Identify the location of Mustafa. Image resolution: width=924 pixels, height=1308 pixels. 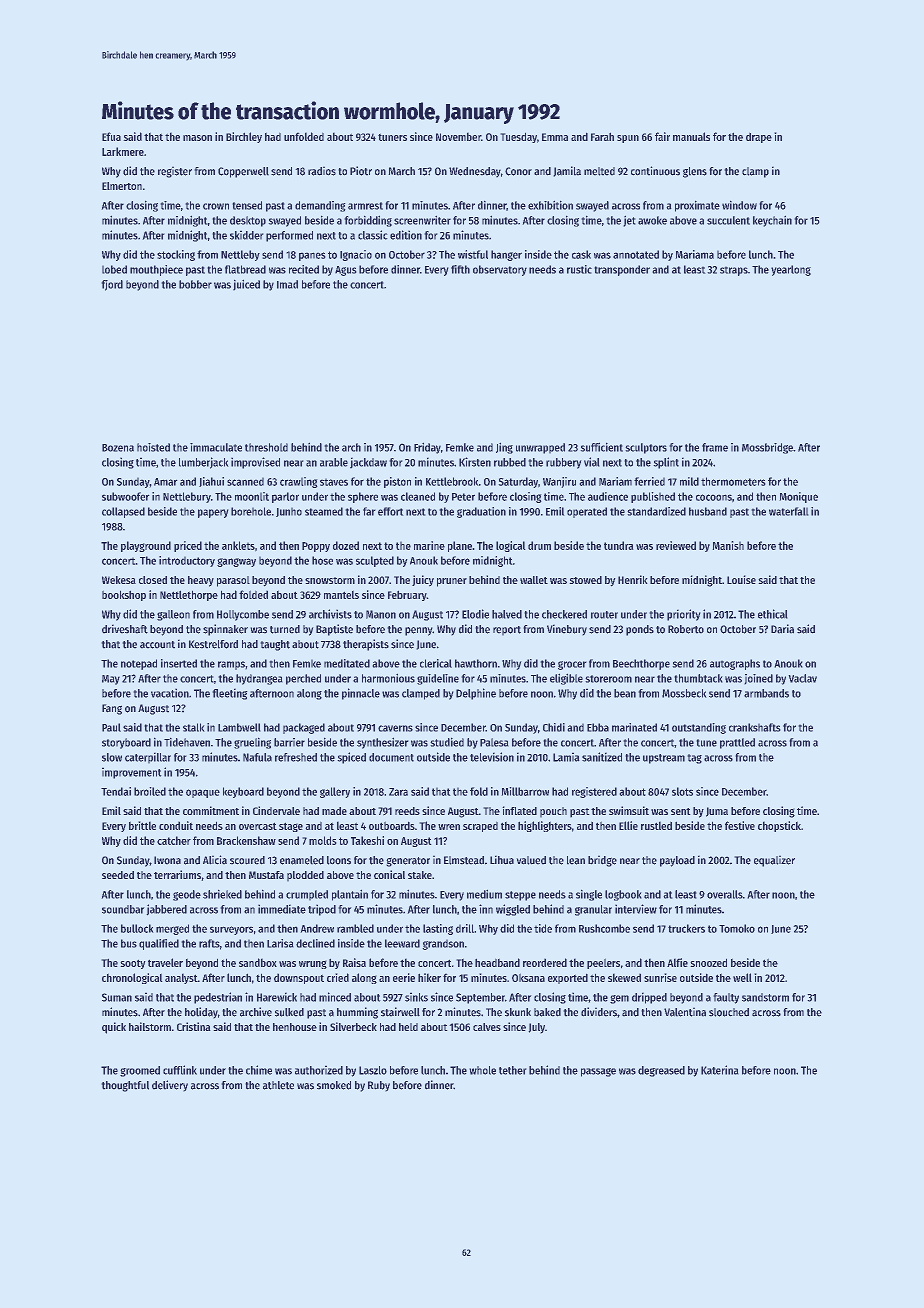
(266, 875).
